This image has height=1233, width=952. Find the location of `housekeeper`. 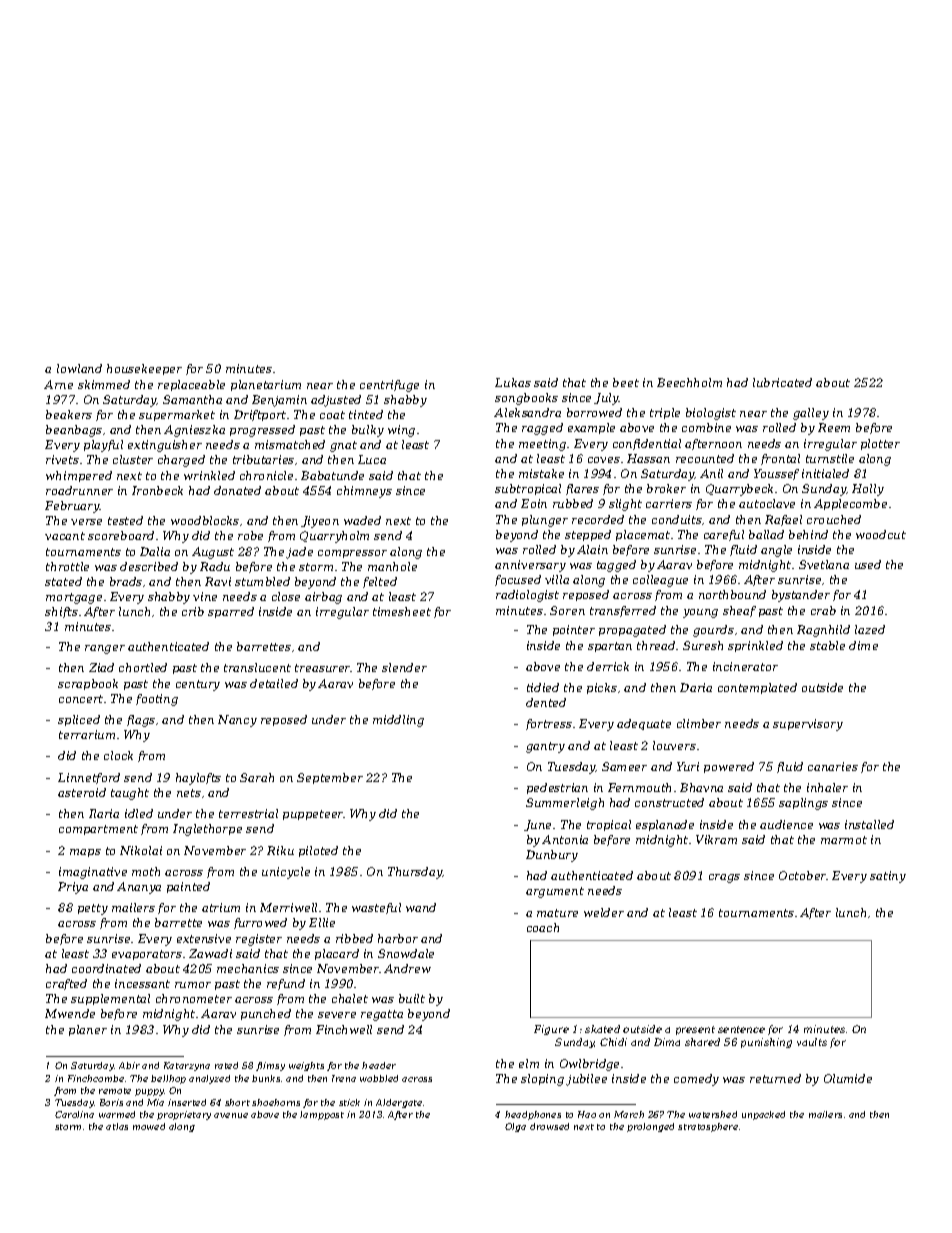

housekeeper is located at coordinates (144, 369).
